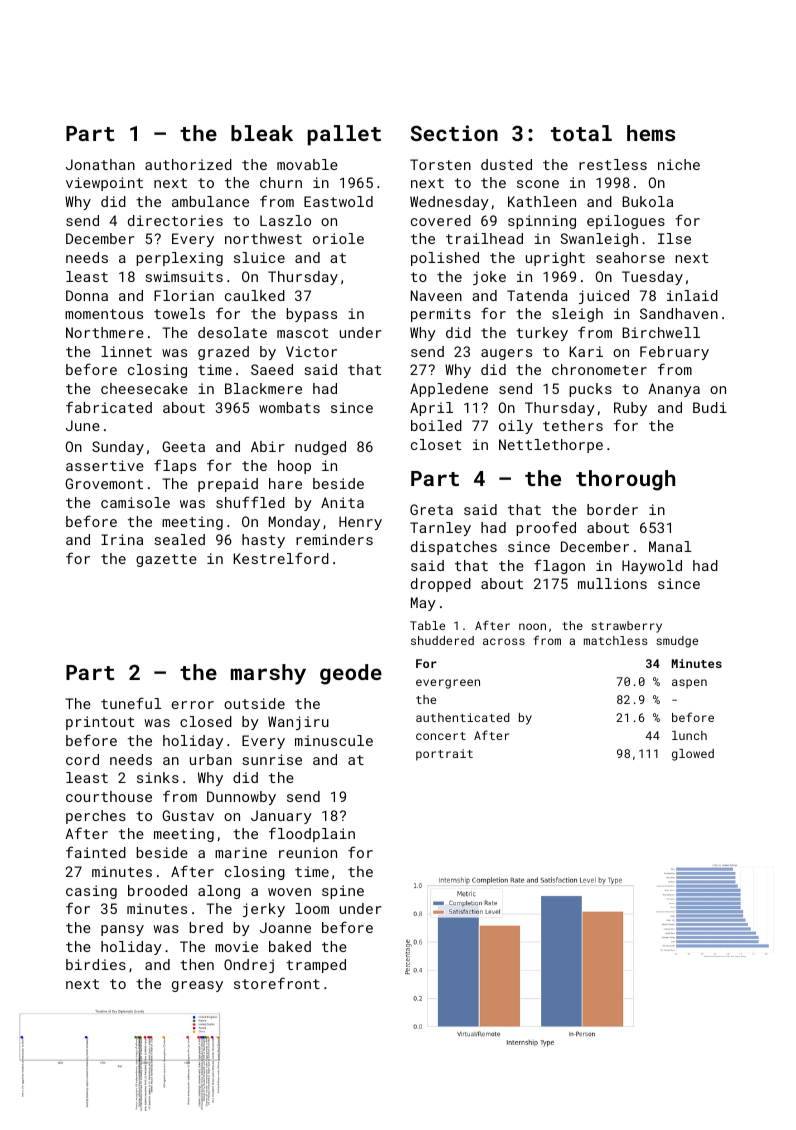  I want to click on glowed, so click(693, 755).
